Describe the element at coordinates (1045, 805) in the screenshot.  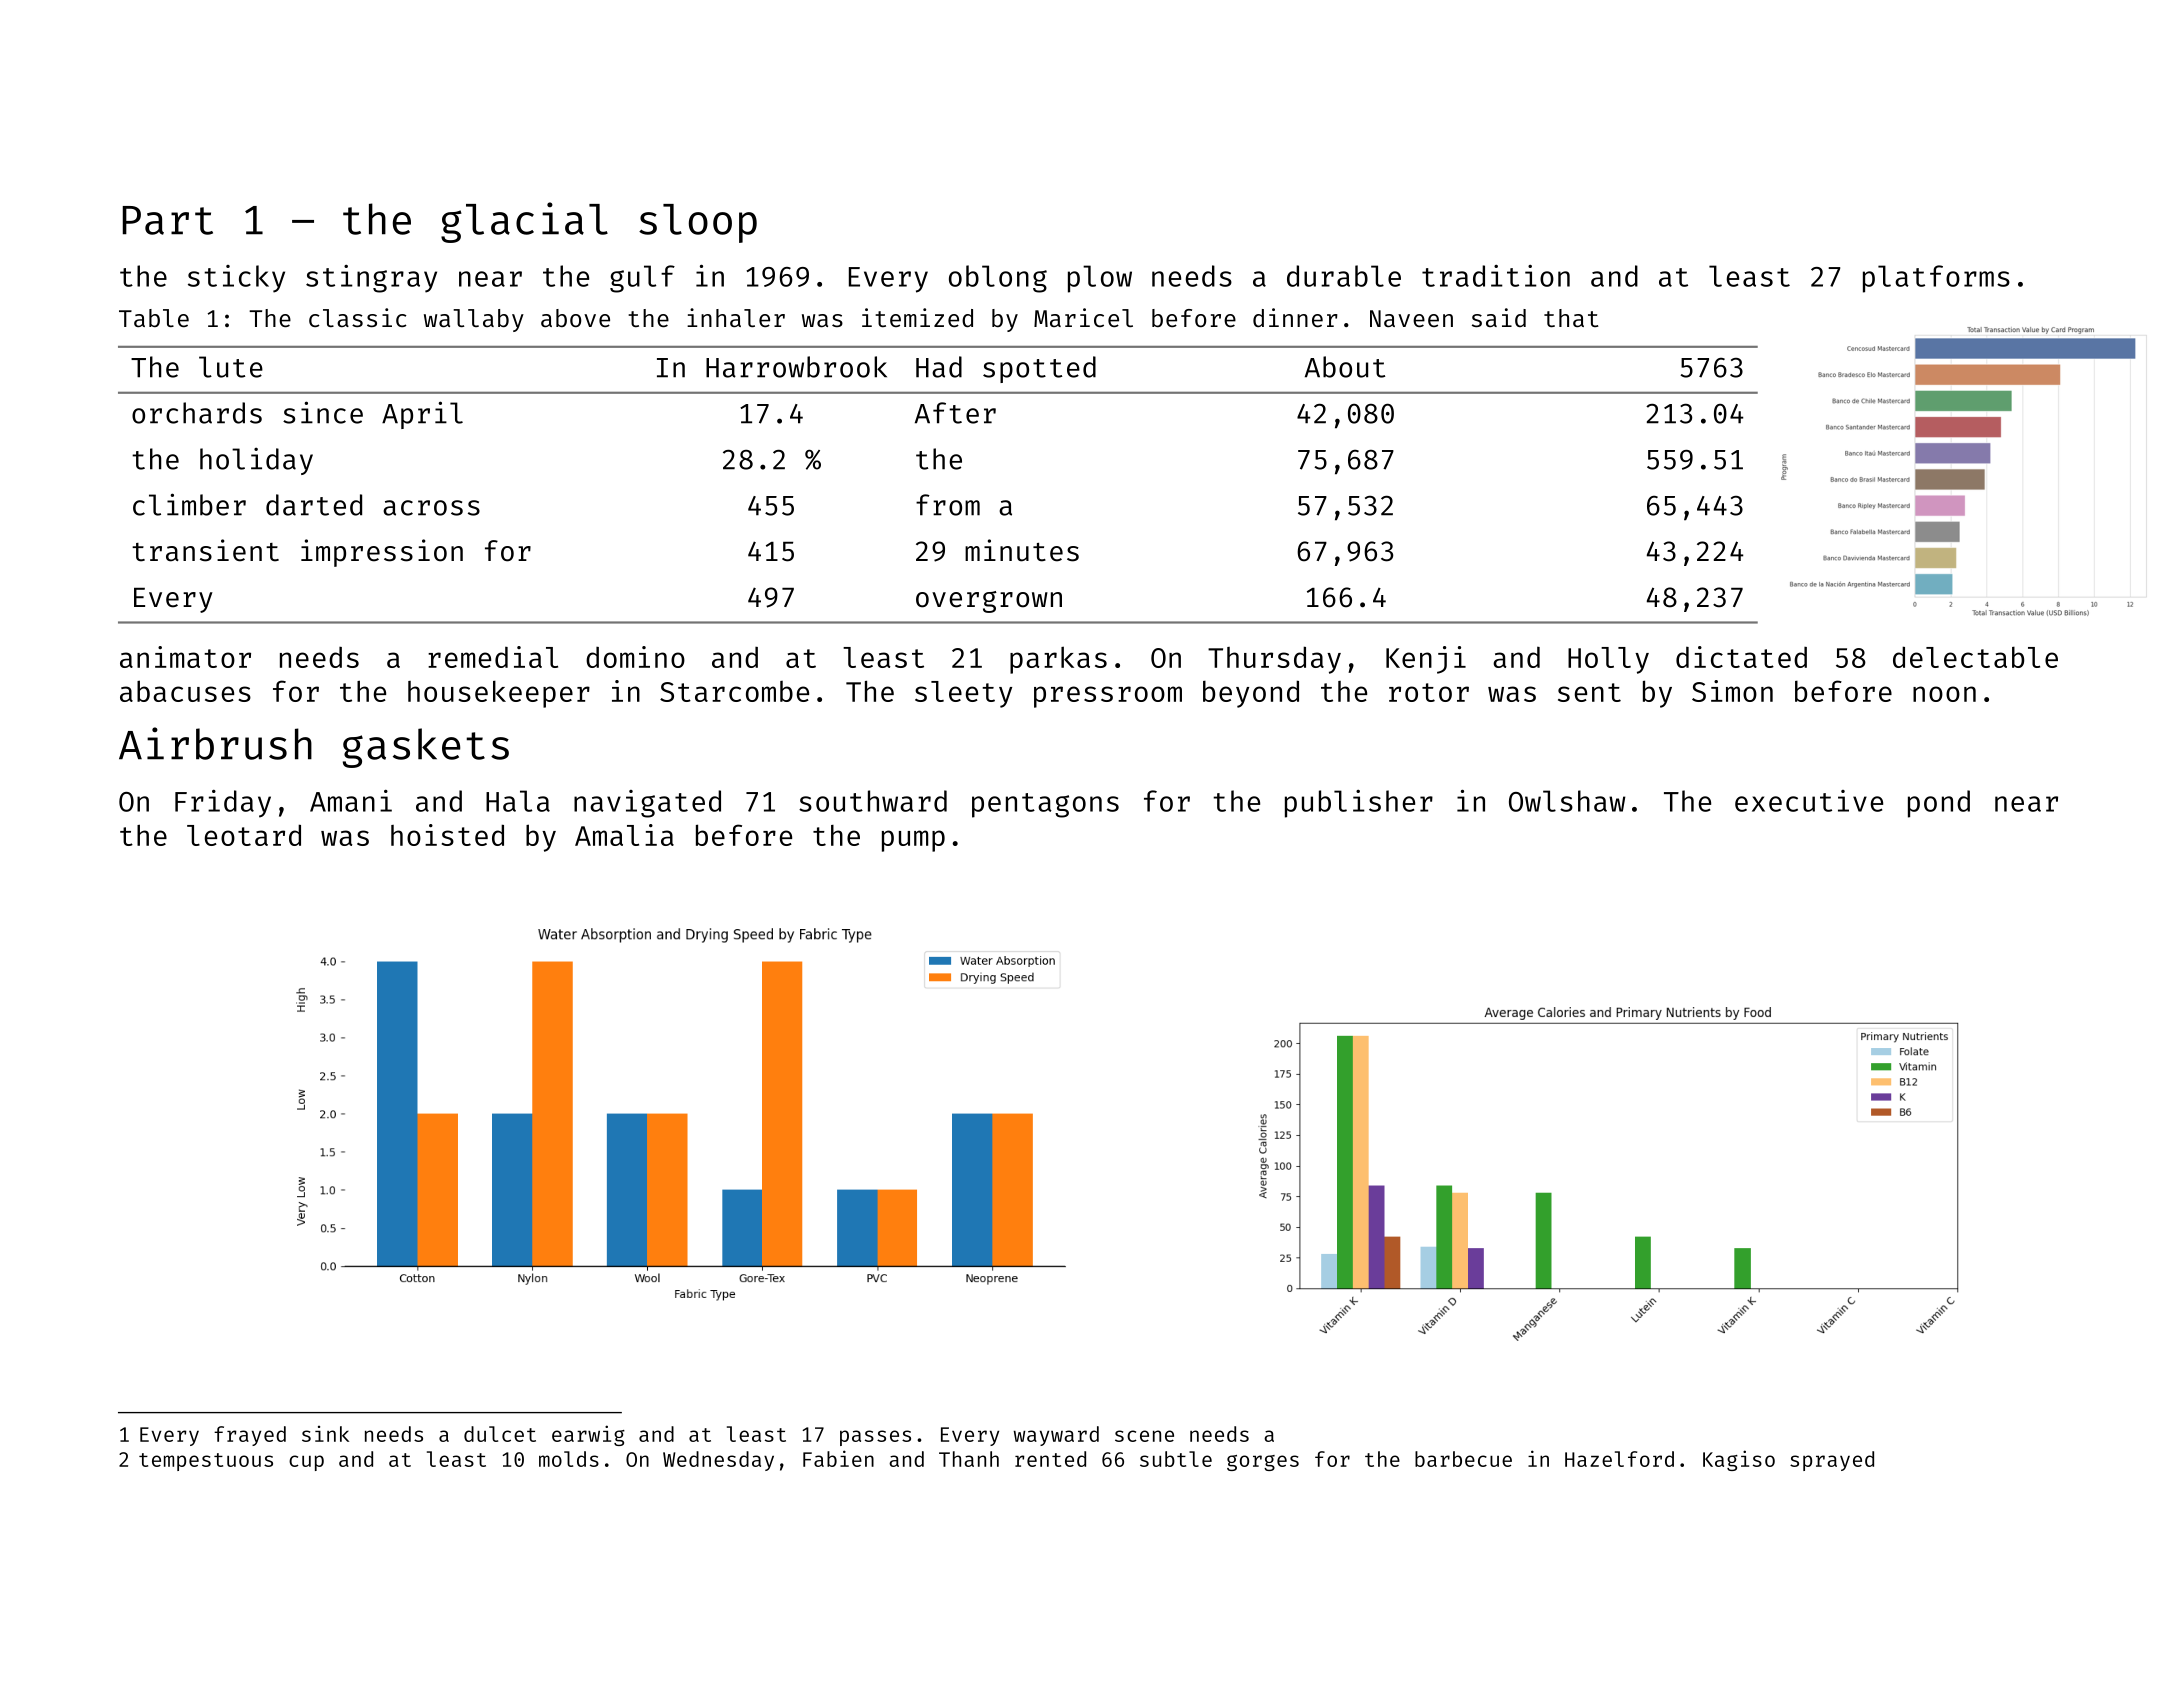
I see `pentagons` at that location.
